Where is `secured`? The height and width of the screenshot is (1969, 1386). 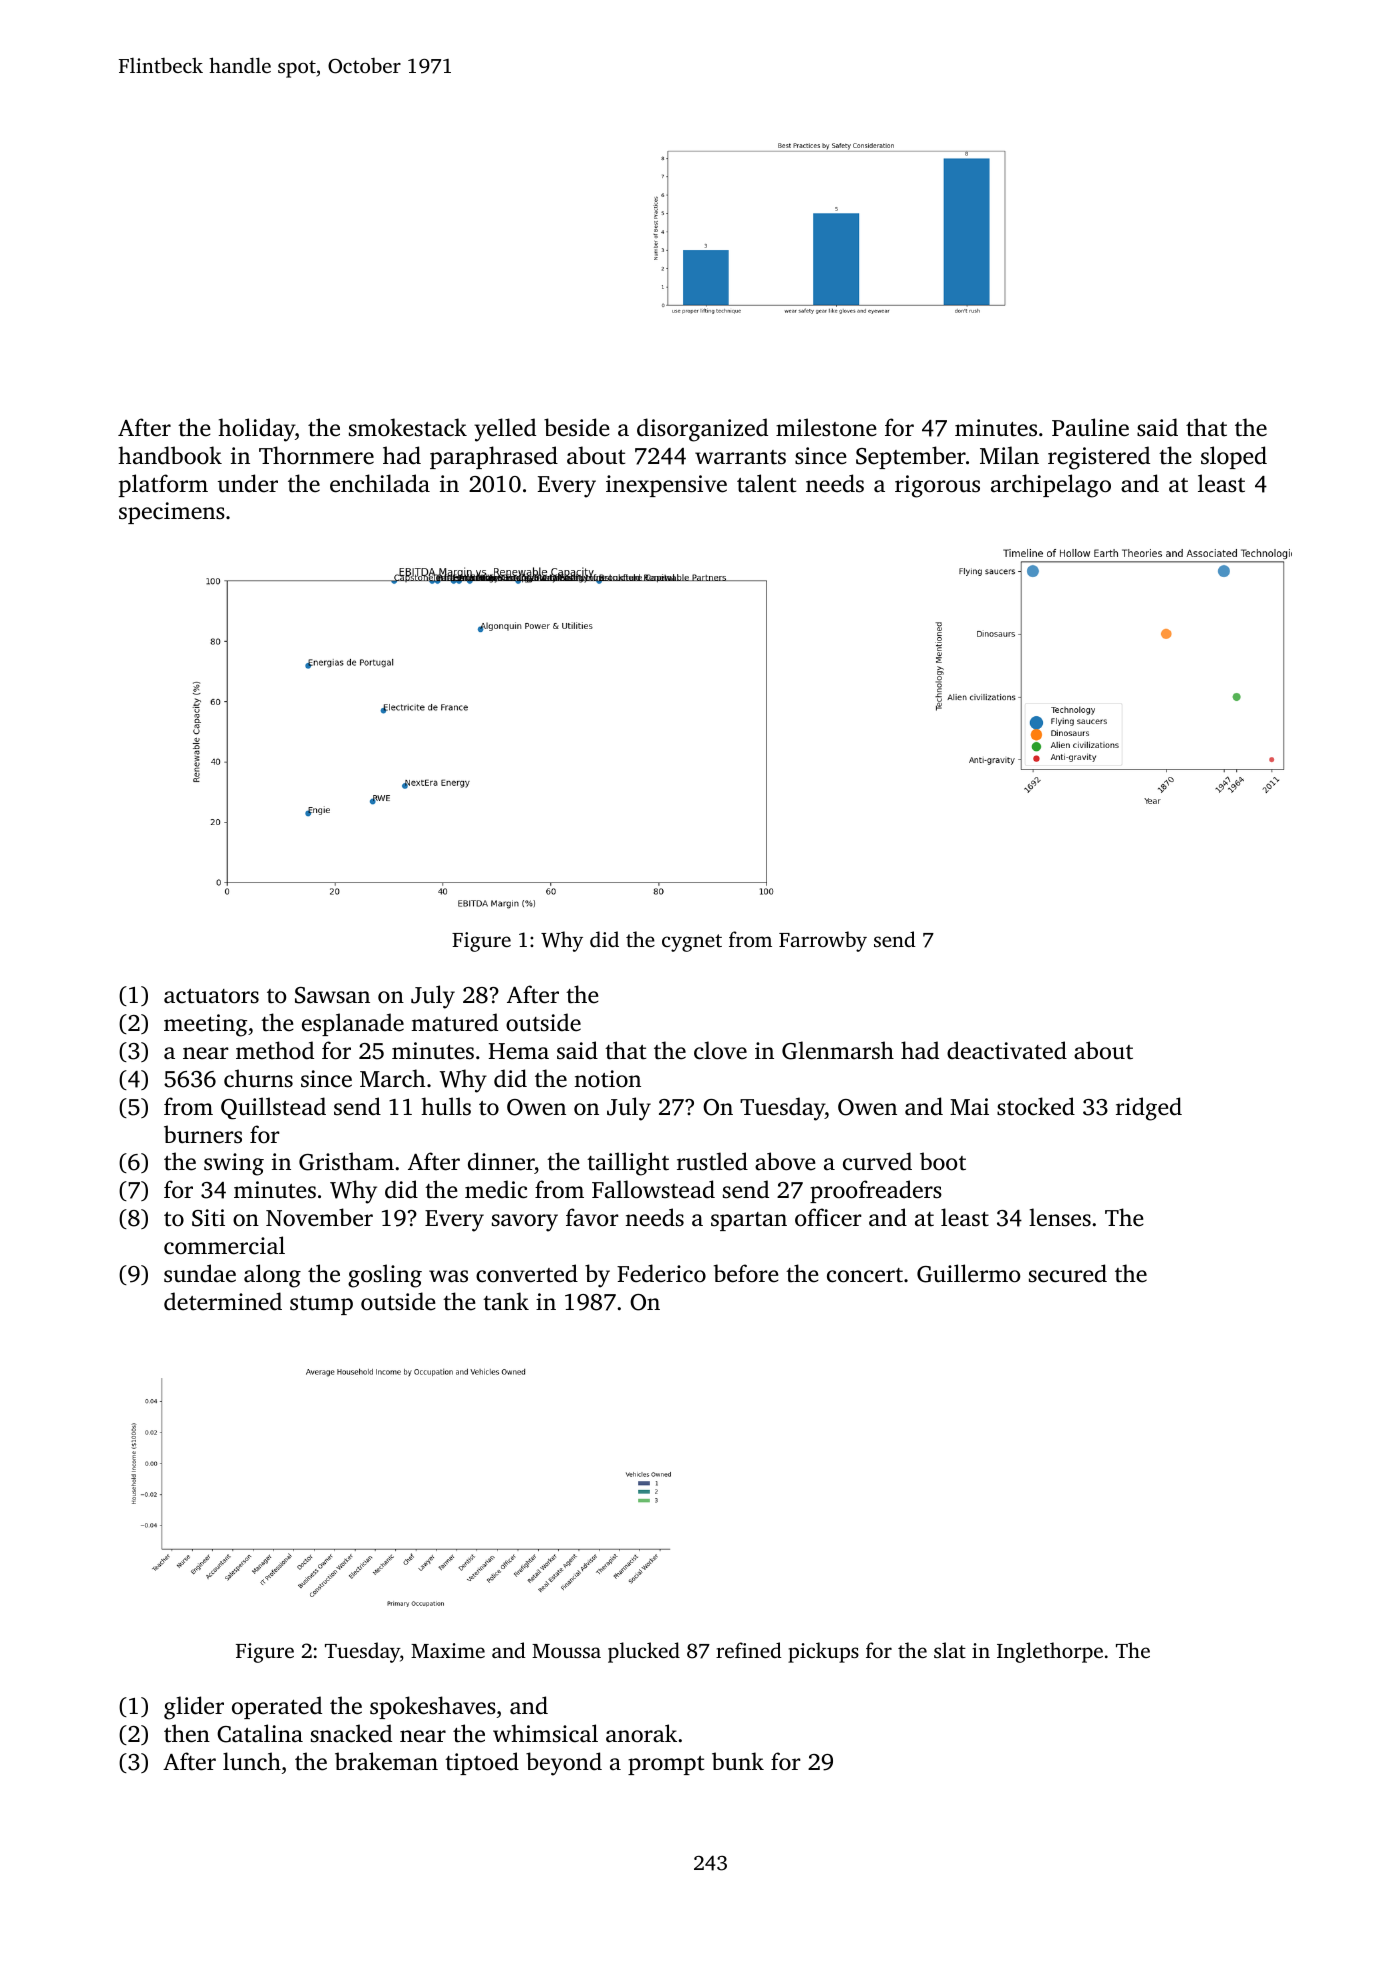
secured is located at coordinates (1068, 1273).
